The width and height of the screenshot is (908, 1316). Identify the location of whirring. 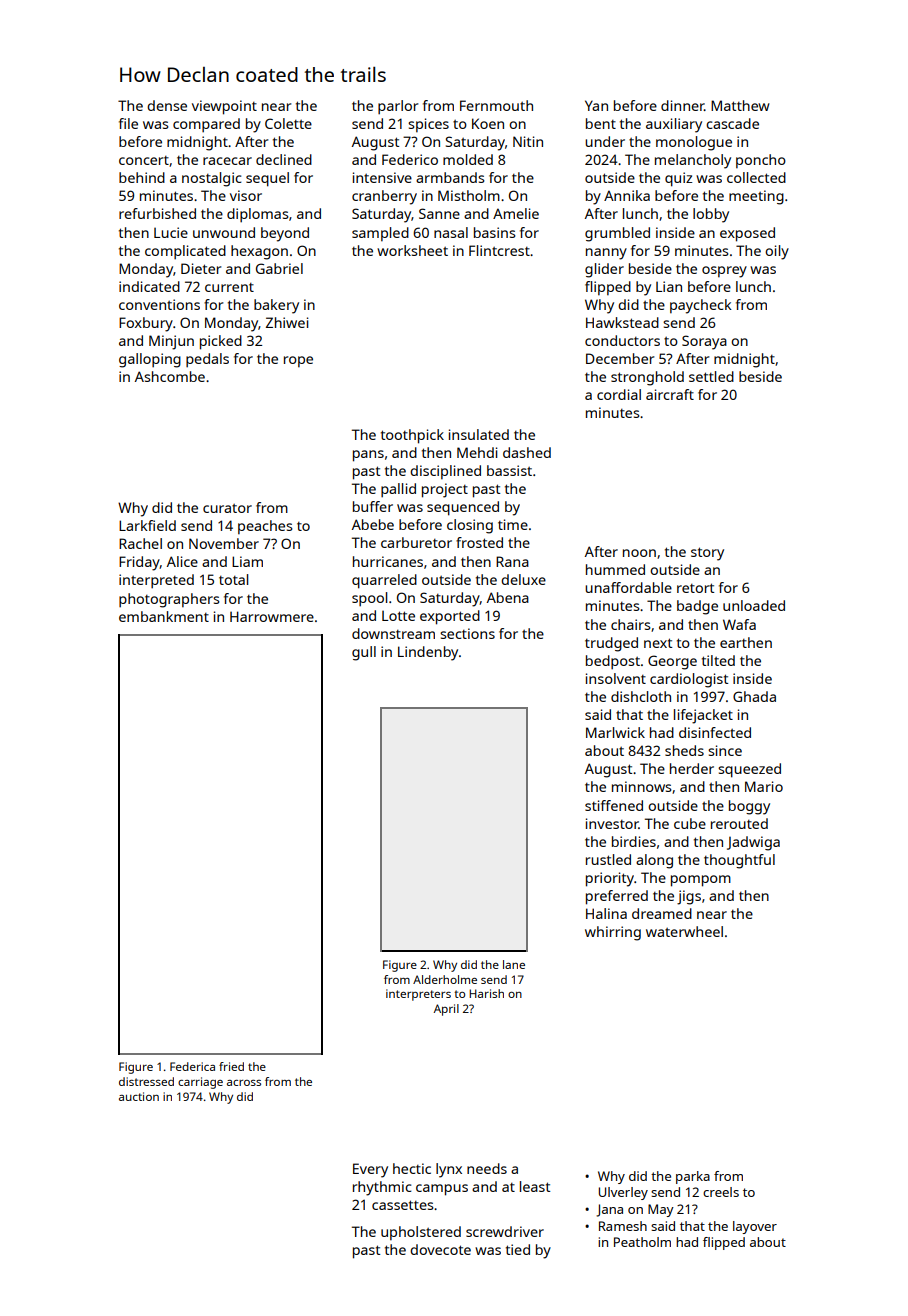
(613, 933).
